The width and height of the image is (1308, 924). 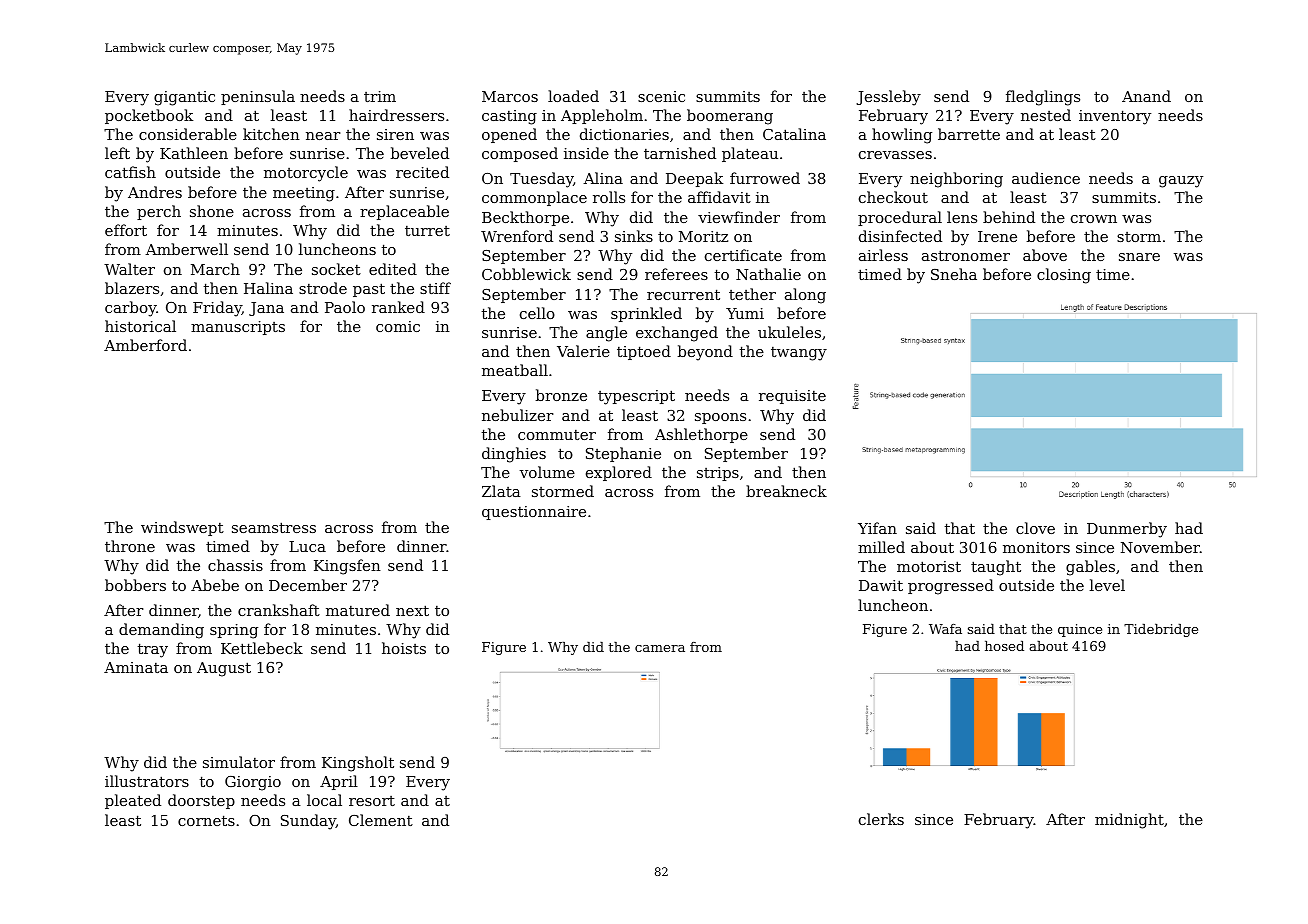 I want to click on loaded, so click(x=573, y=96).
